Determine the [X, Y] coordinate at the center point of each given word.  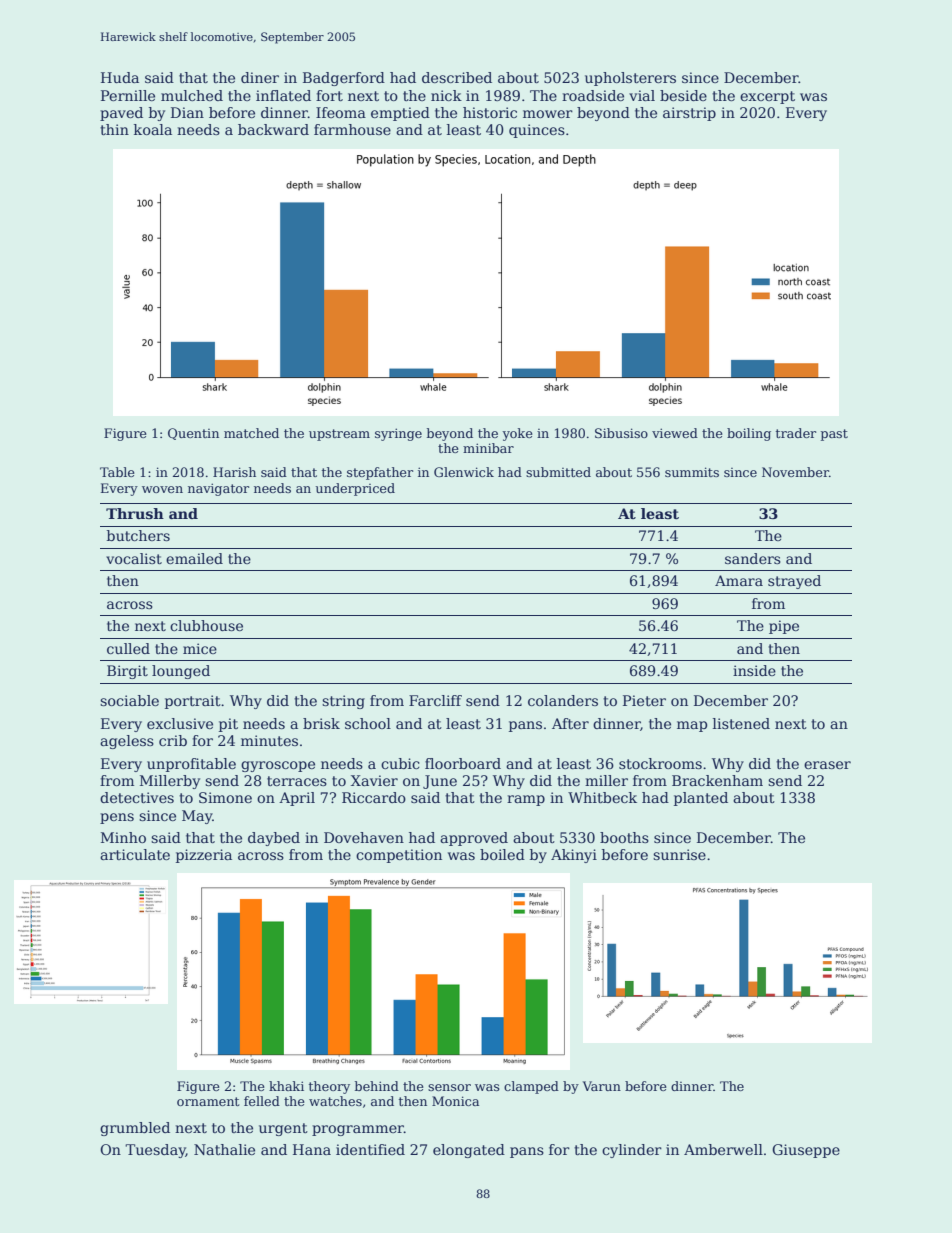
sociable [129, 700]
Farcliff [435, 700]
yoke [517, 434]
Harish [234, 472]
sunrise [679, 854]
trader [796, 433]
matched [251, 433]
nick [446, 95]
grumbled [135, 1129]
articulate [135, 854]
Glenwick [464, 472]
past [834, 435]
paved [121, 114]
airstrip [689, 114]
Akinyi [574, 856]
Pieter [644, 700]
